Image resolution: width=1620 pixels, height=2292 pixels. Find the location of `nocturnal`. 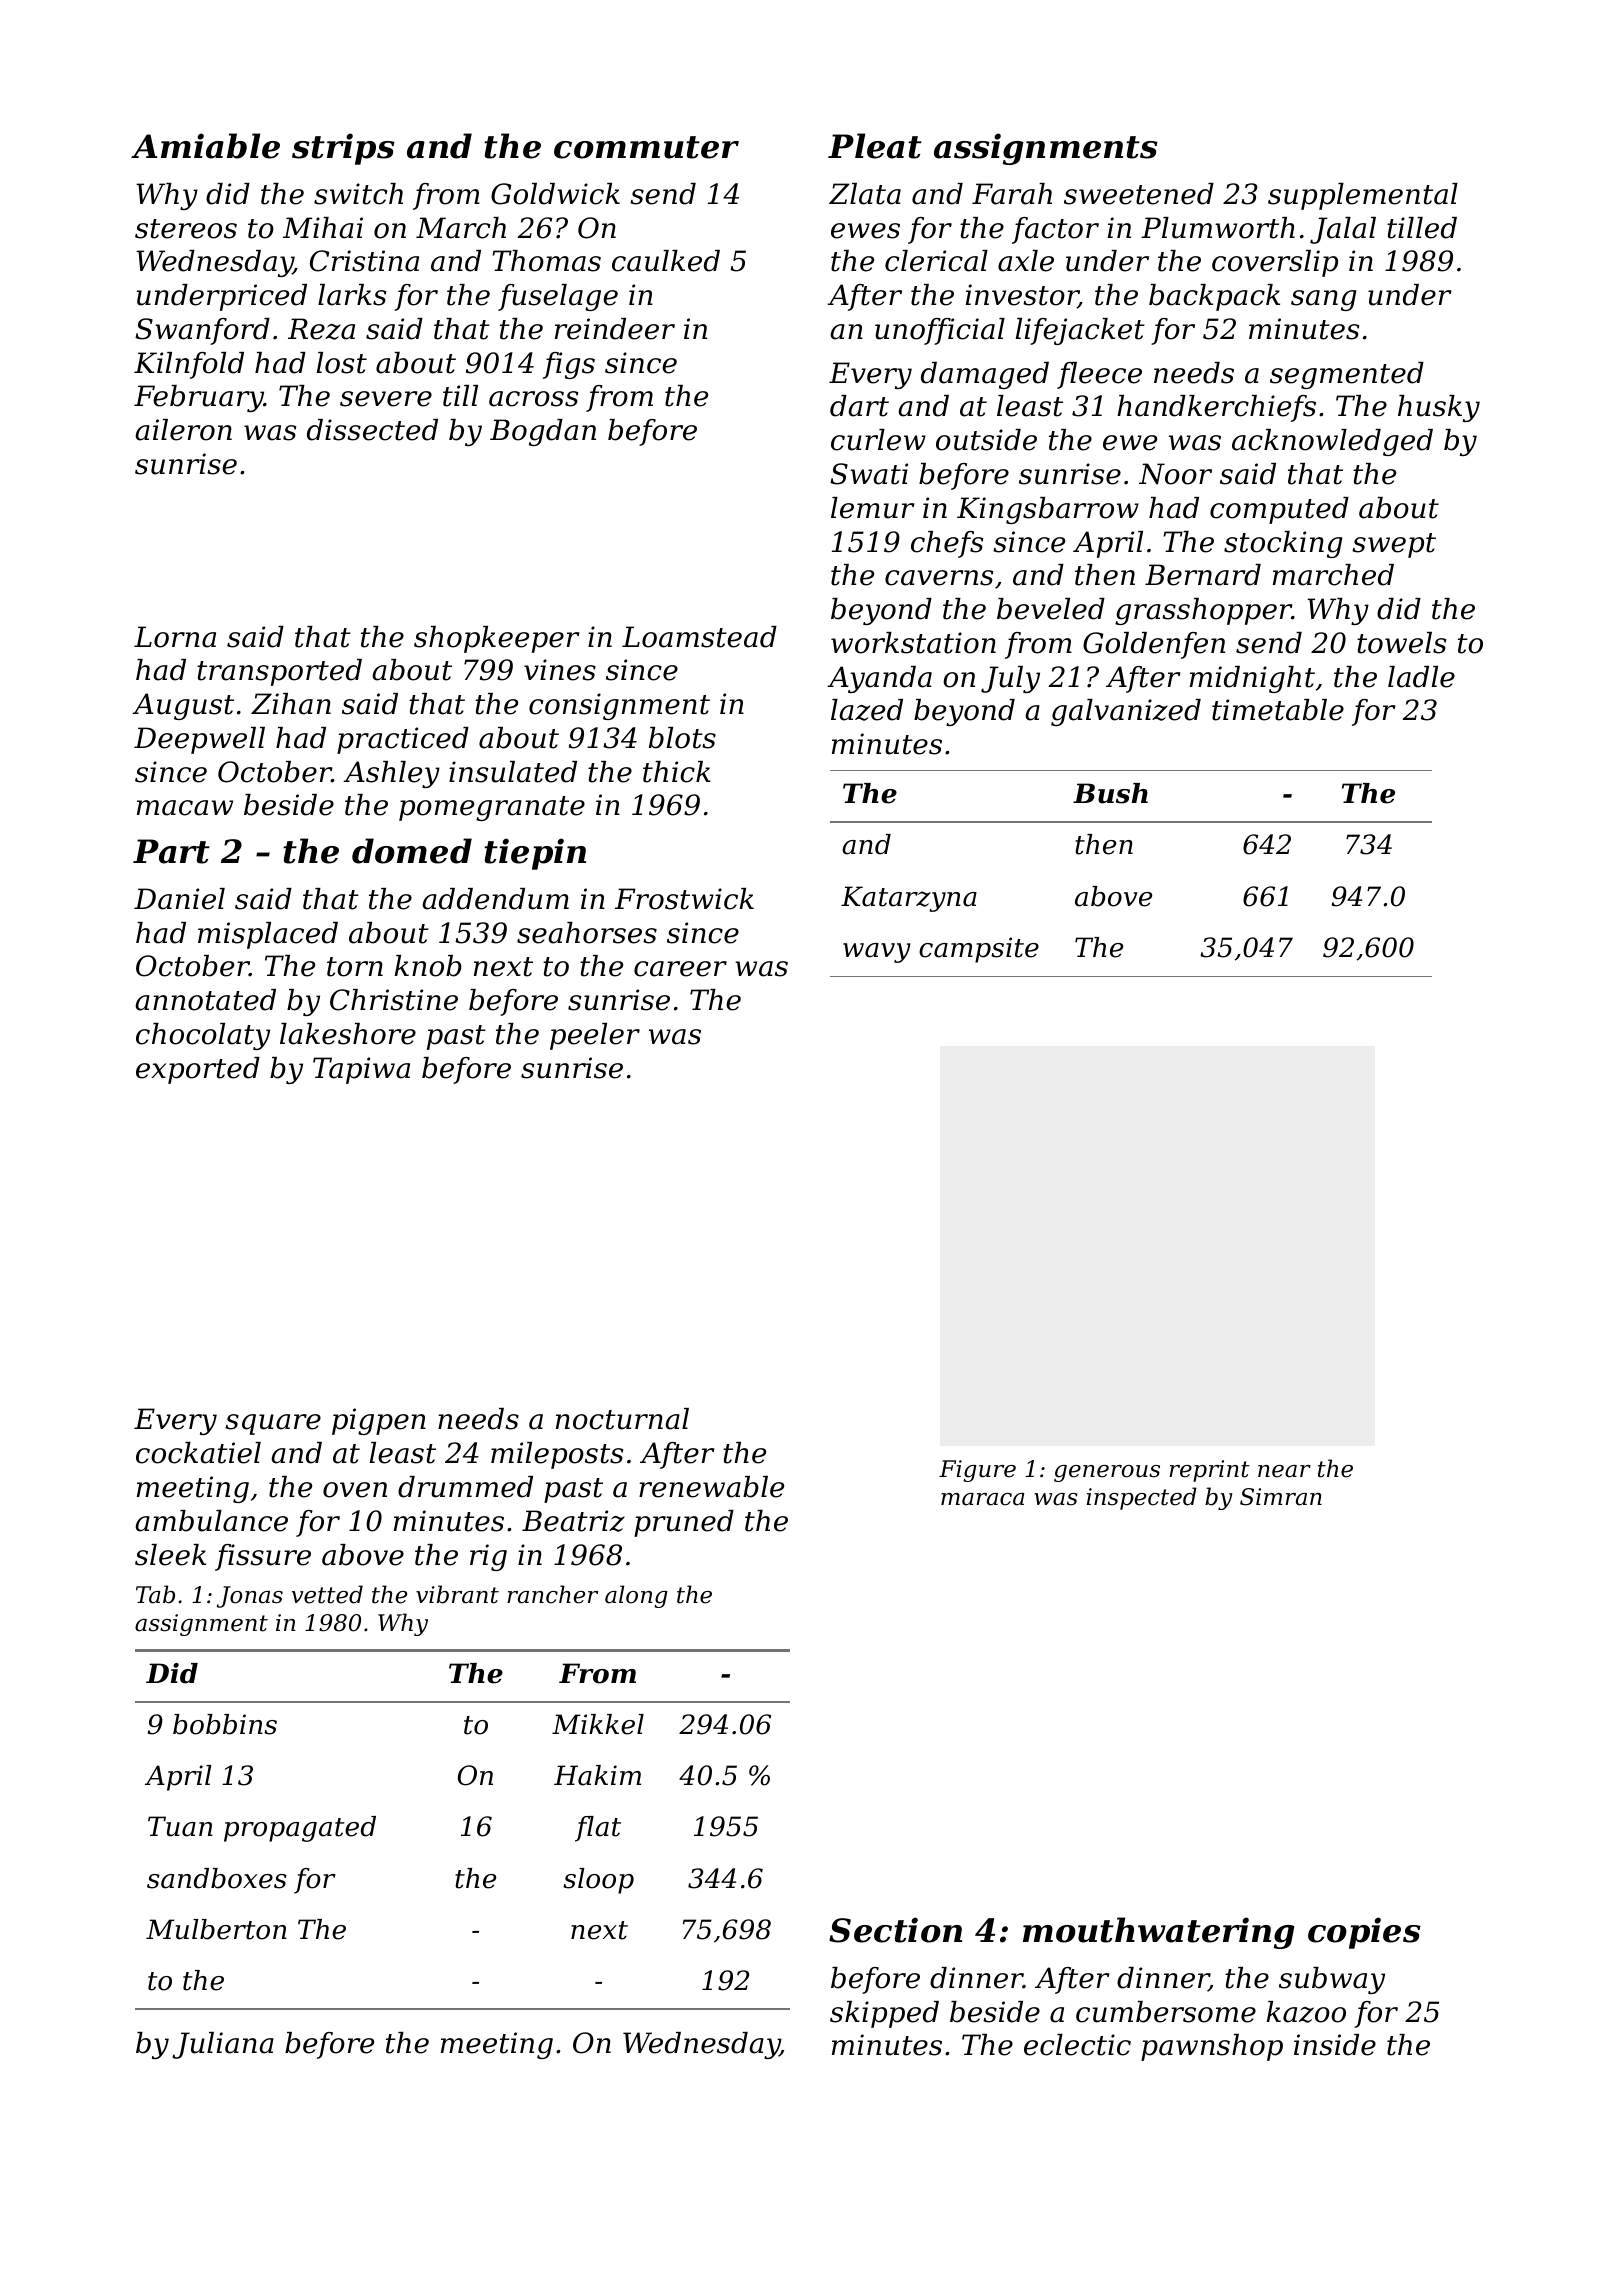

nocturnal is located at coordinates (622, 1419).
